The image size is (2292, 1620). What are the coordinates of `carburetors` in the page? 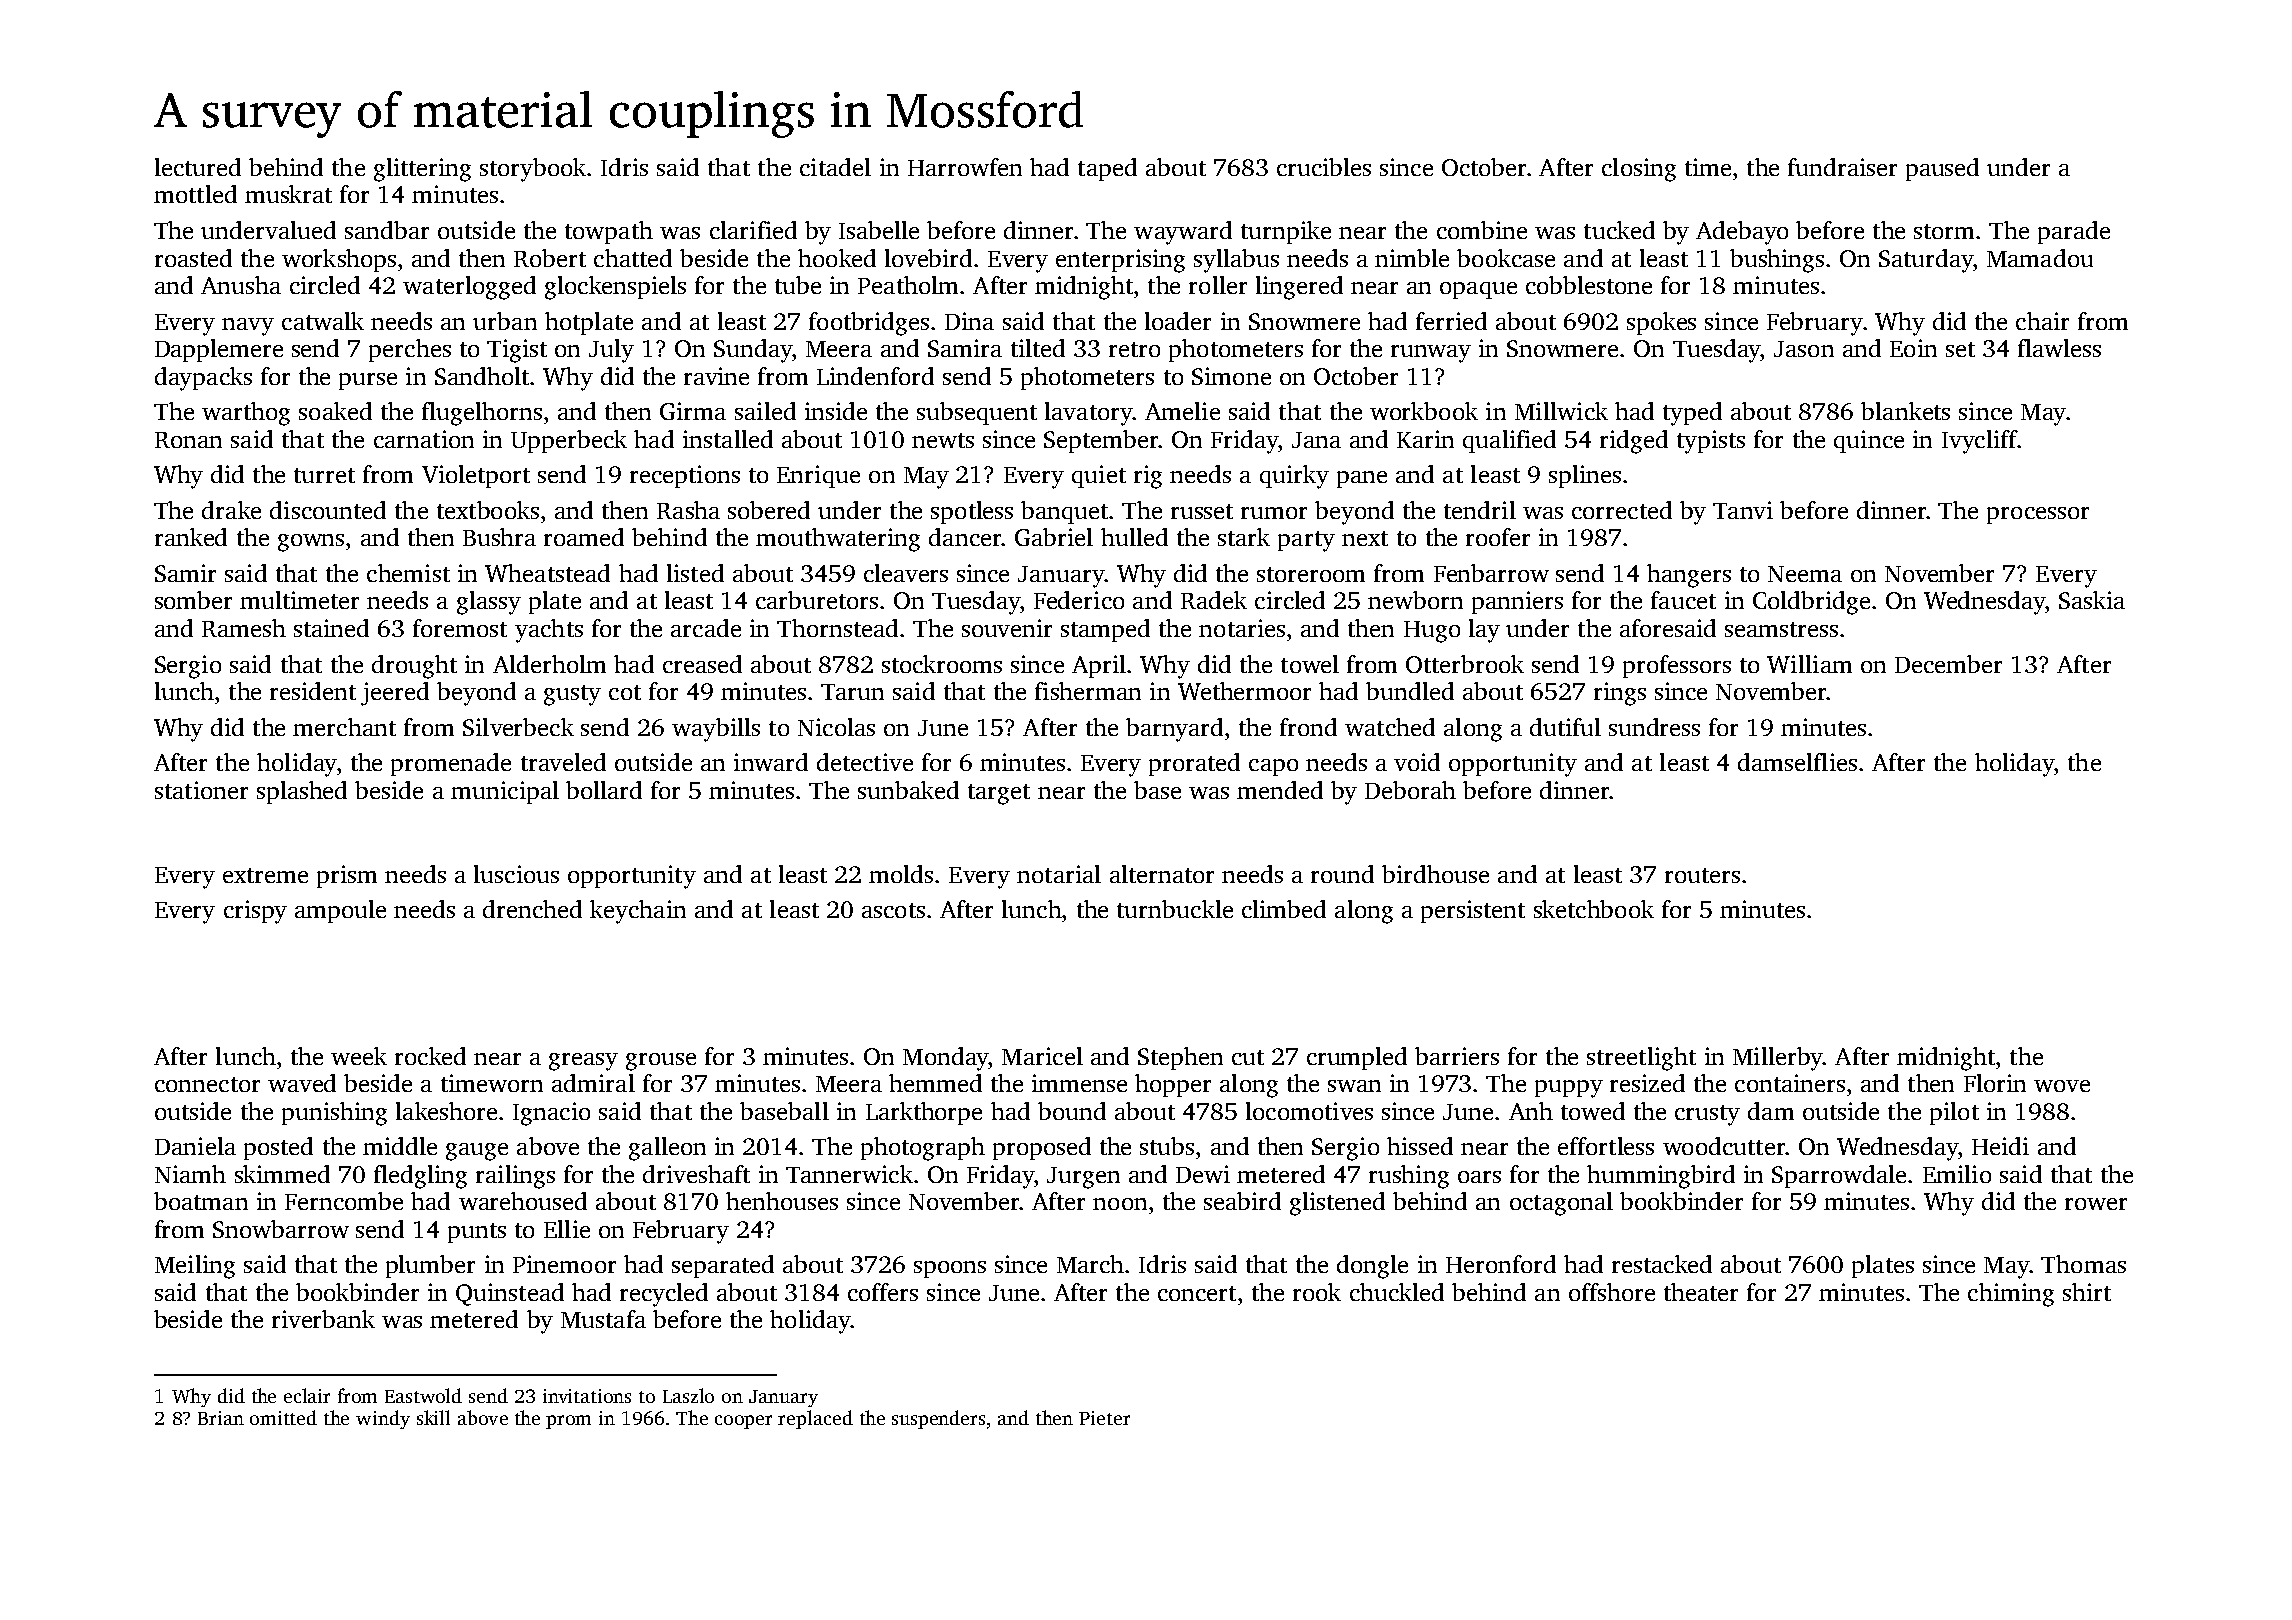 It's located at (817, 600).
